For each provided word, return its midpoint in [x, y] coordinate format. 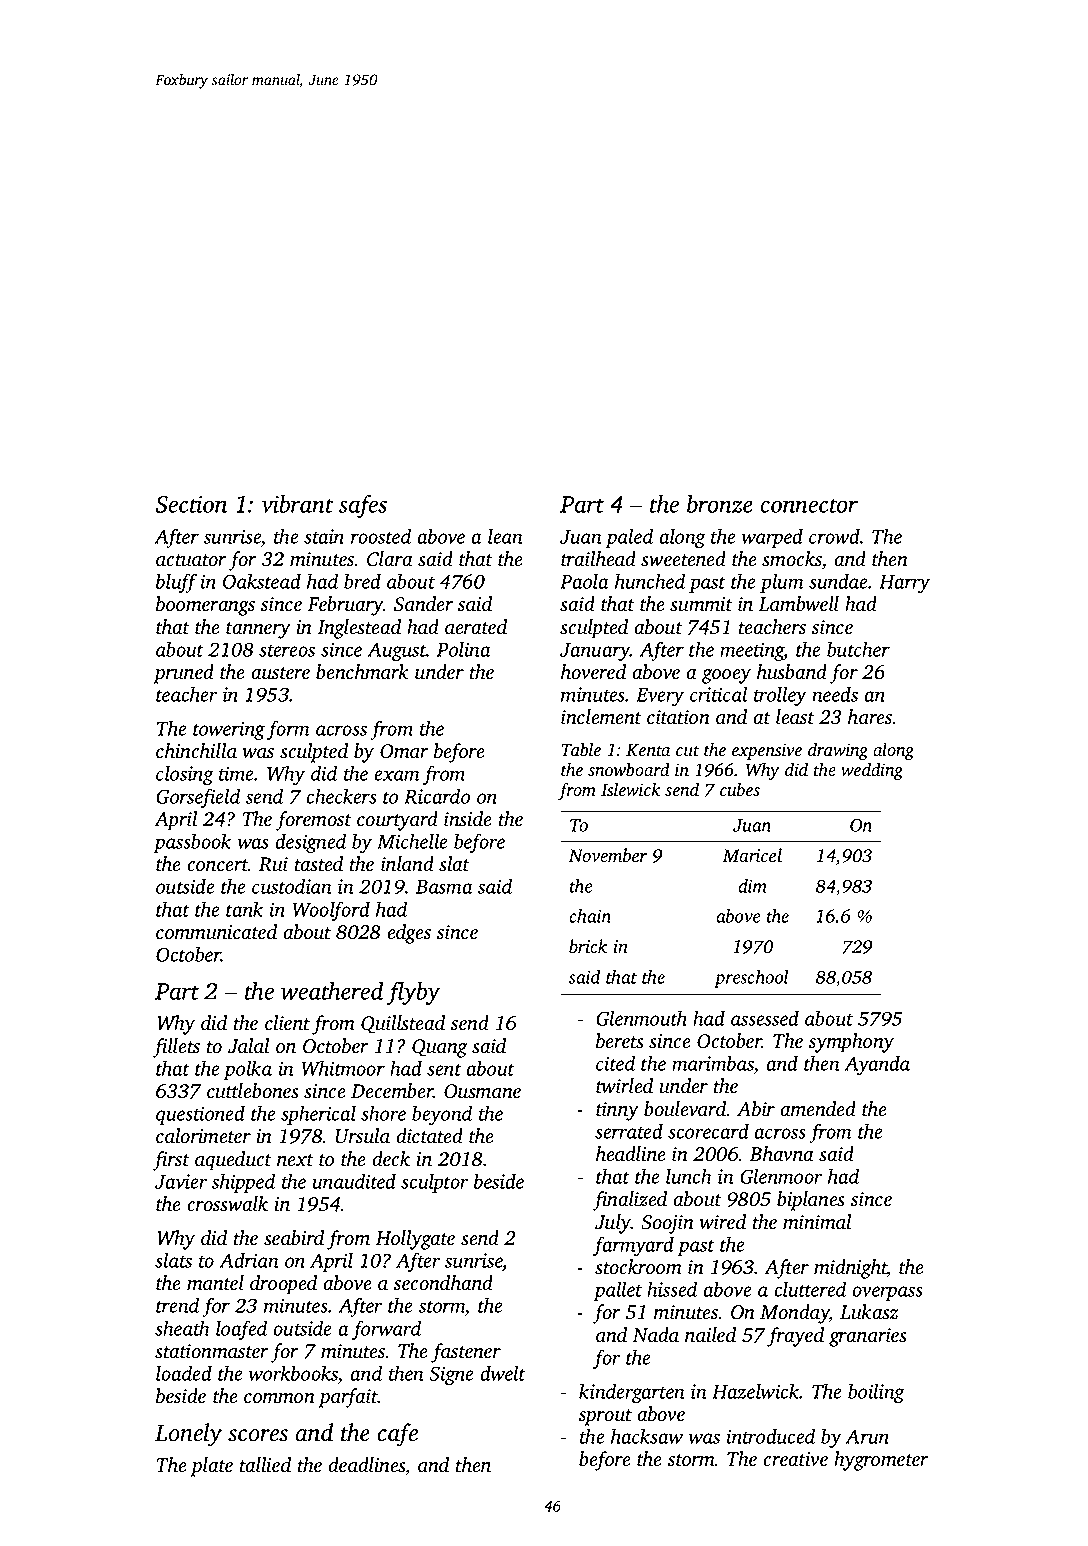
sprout [605, 1417]
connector [809, 505]
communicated [216, 932]
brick [588, 946]
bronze [720, 504]
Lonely [188, 1435]
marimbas [713, 1064]
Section [191, 504]
